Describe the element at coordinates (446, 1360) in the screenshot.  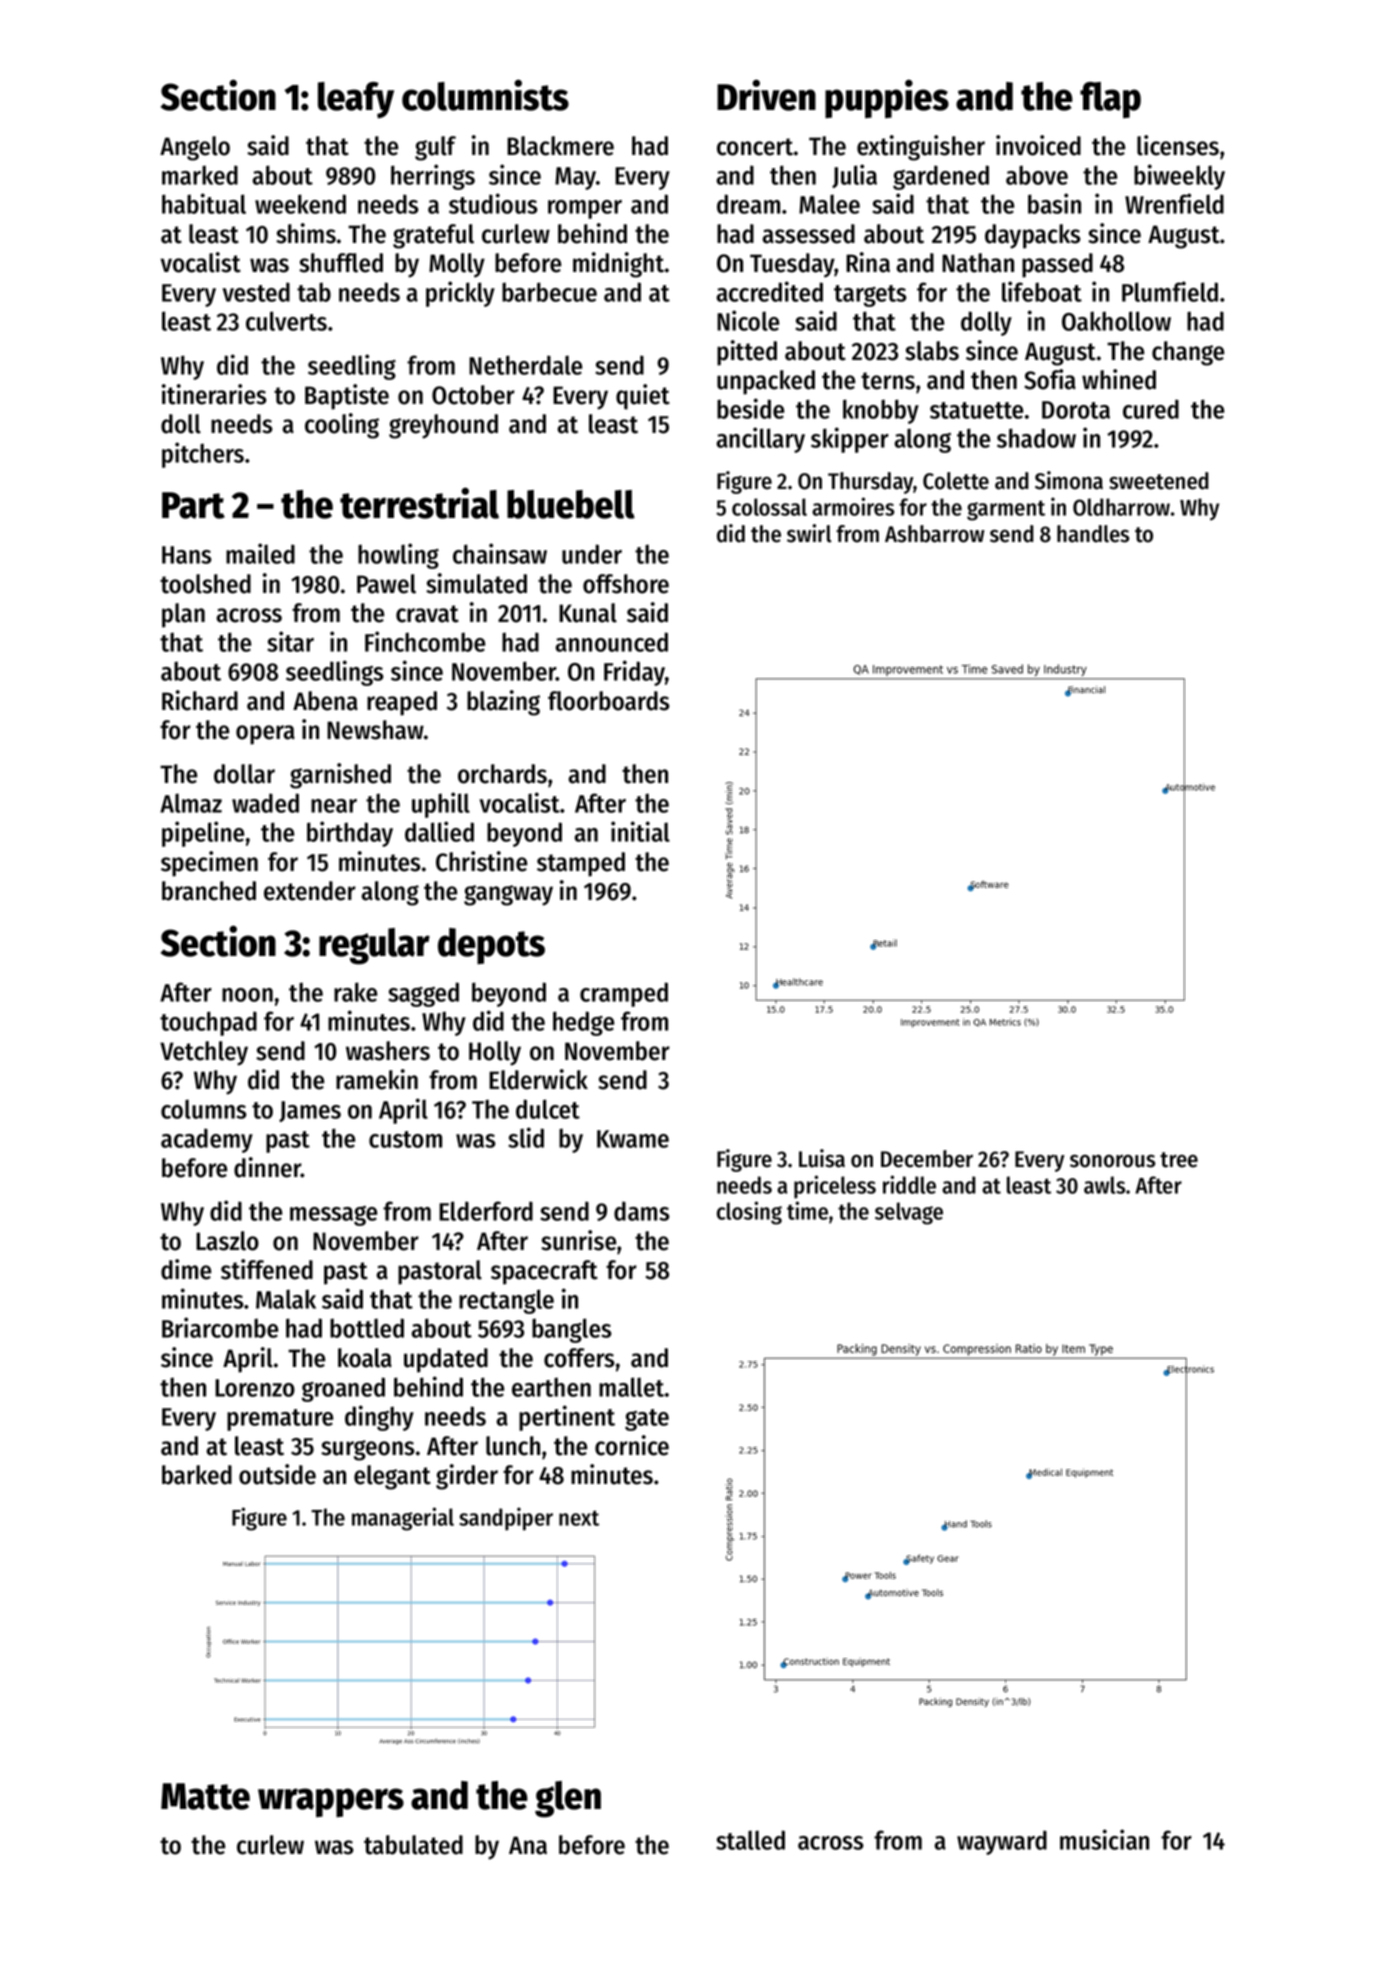
I see `updated` at that location.
